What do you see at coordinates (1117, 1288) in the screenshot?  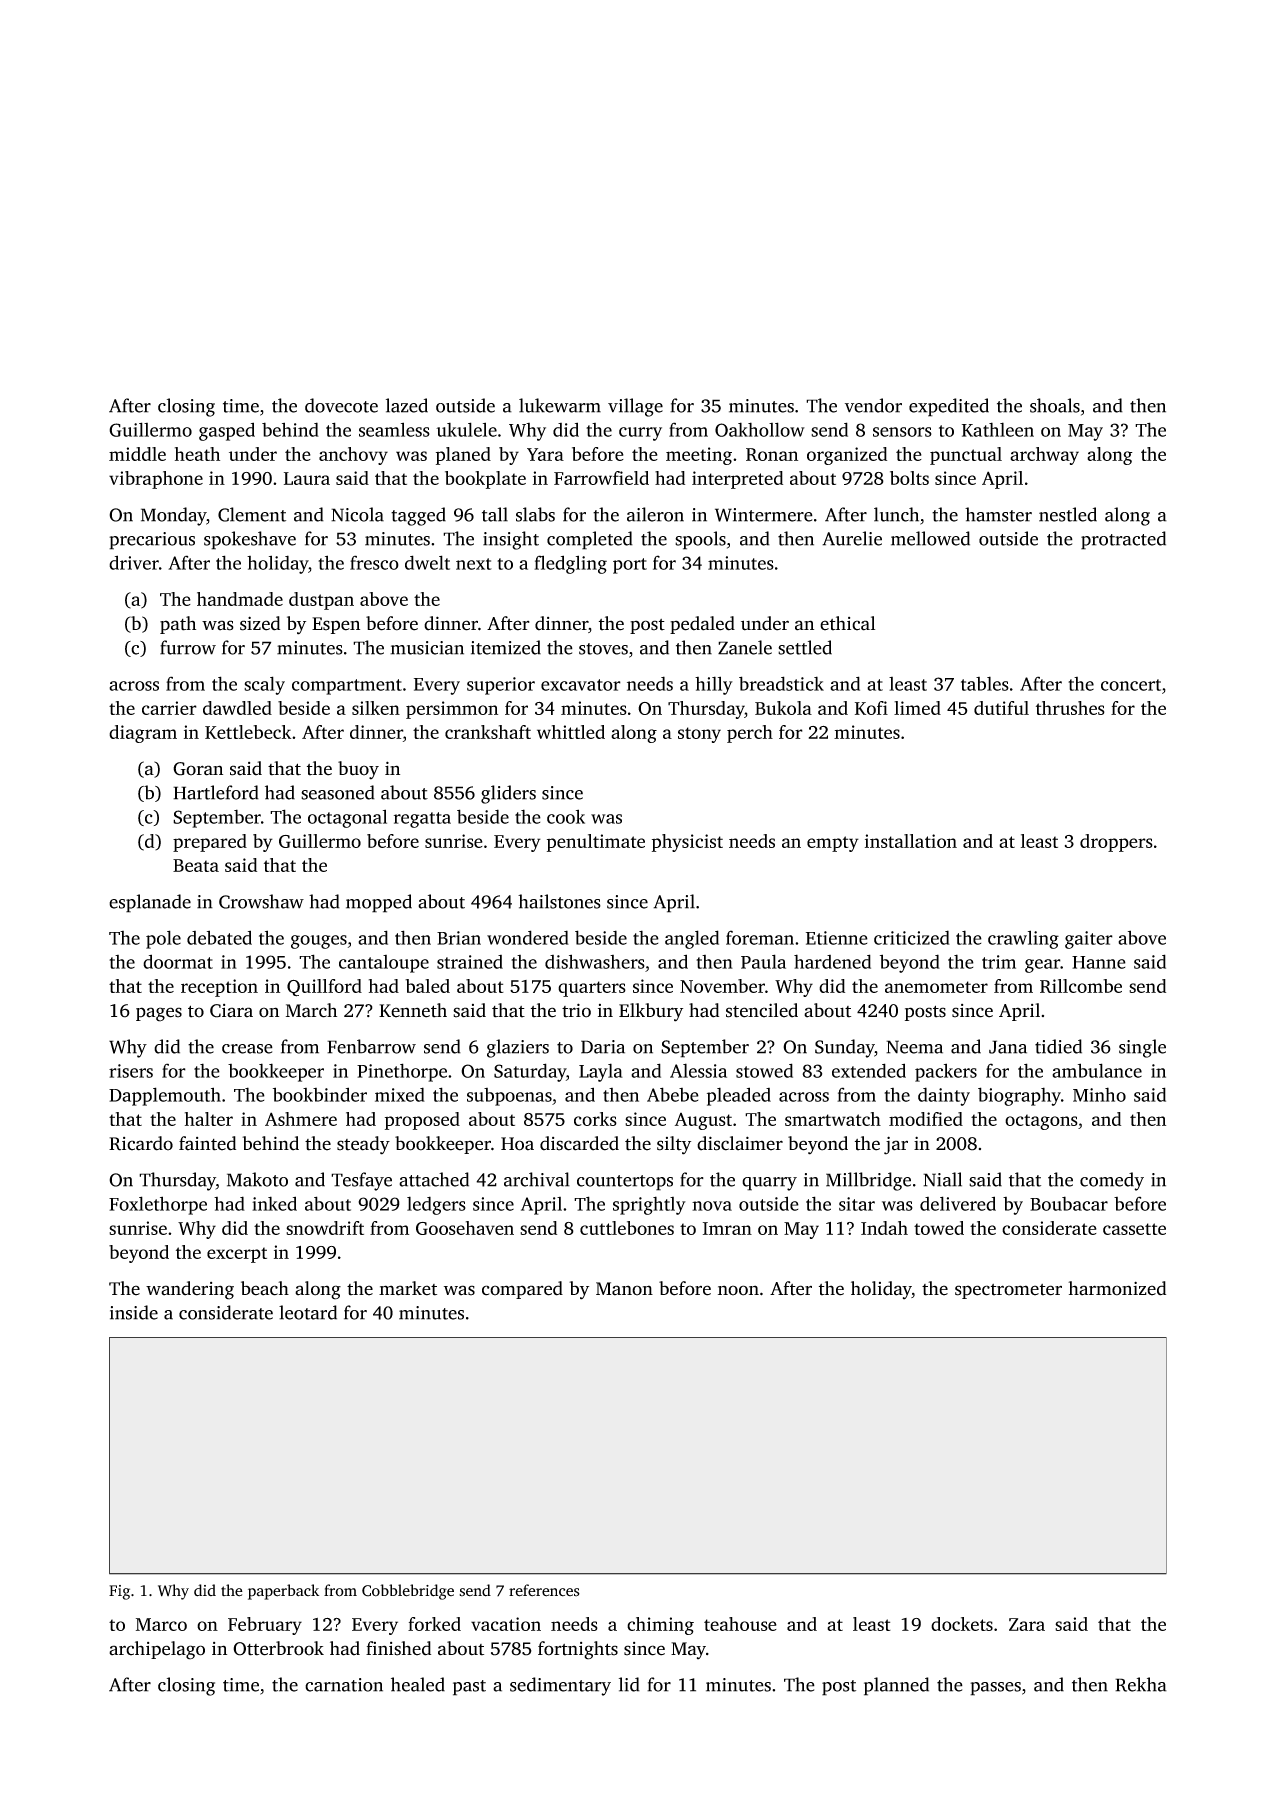 I see `harmonized` at bounding box center [1117, 1288].
